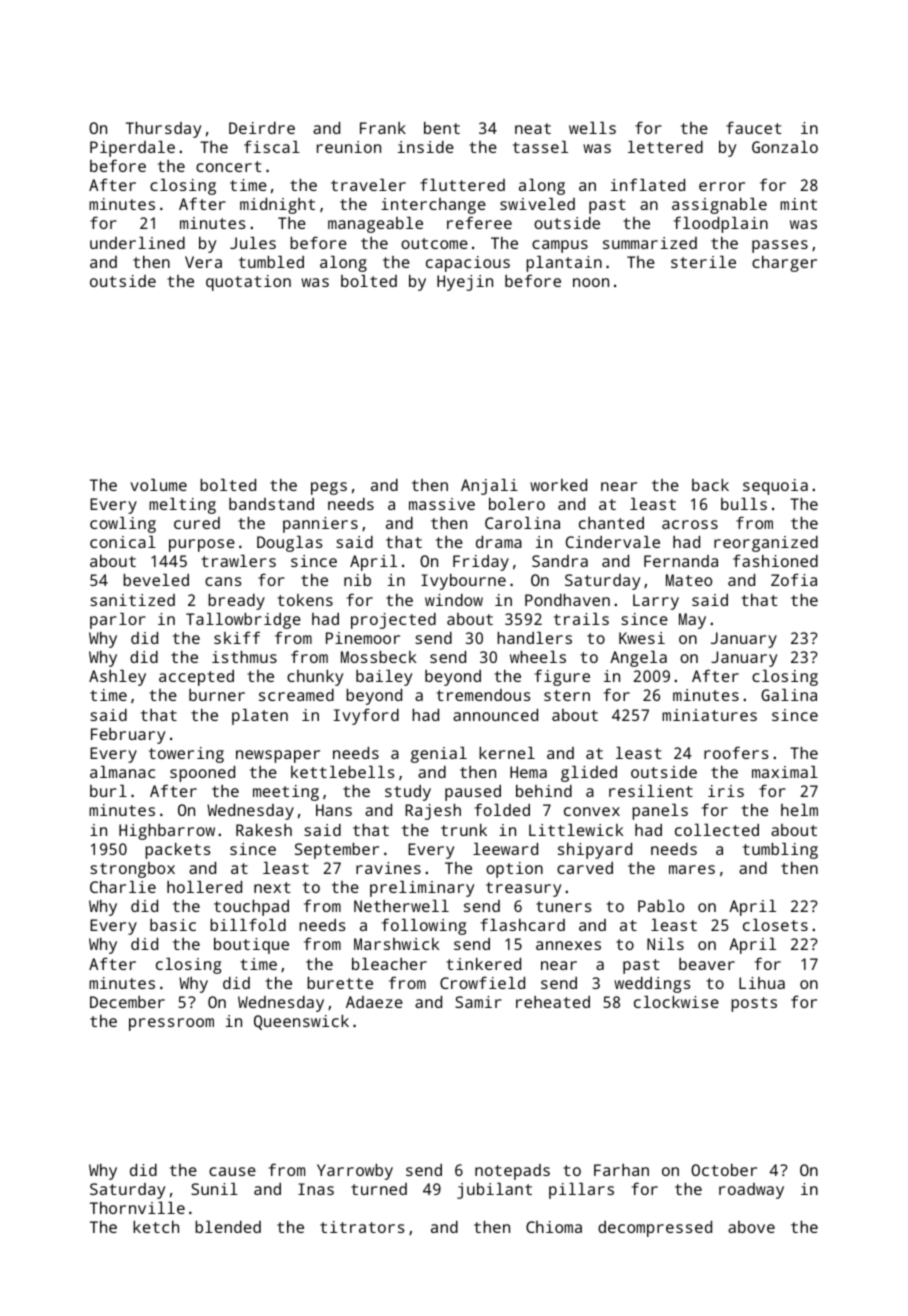 The height and width of the image is (1316, 908). Describe the element at coordinates (489, 487) in the image. I see `Anjali` at that location.
